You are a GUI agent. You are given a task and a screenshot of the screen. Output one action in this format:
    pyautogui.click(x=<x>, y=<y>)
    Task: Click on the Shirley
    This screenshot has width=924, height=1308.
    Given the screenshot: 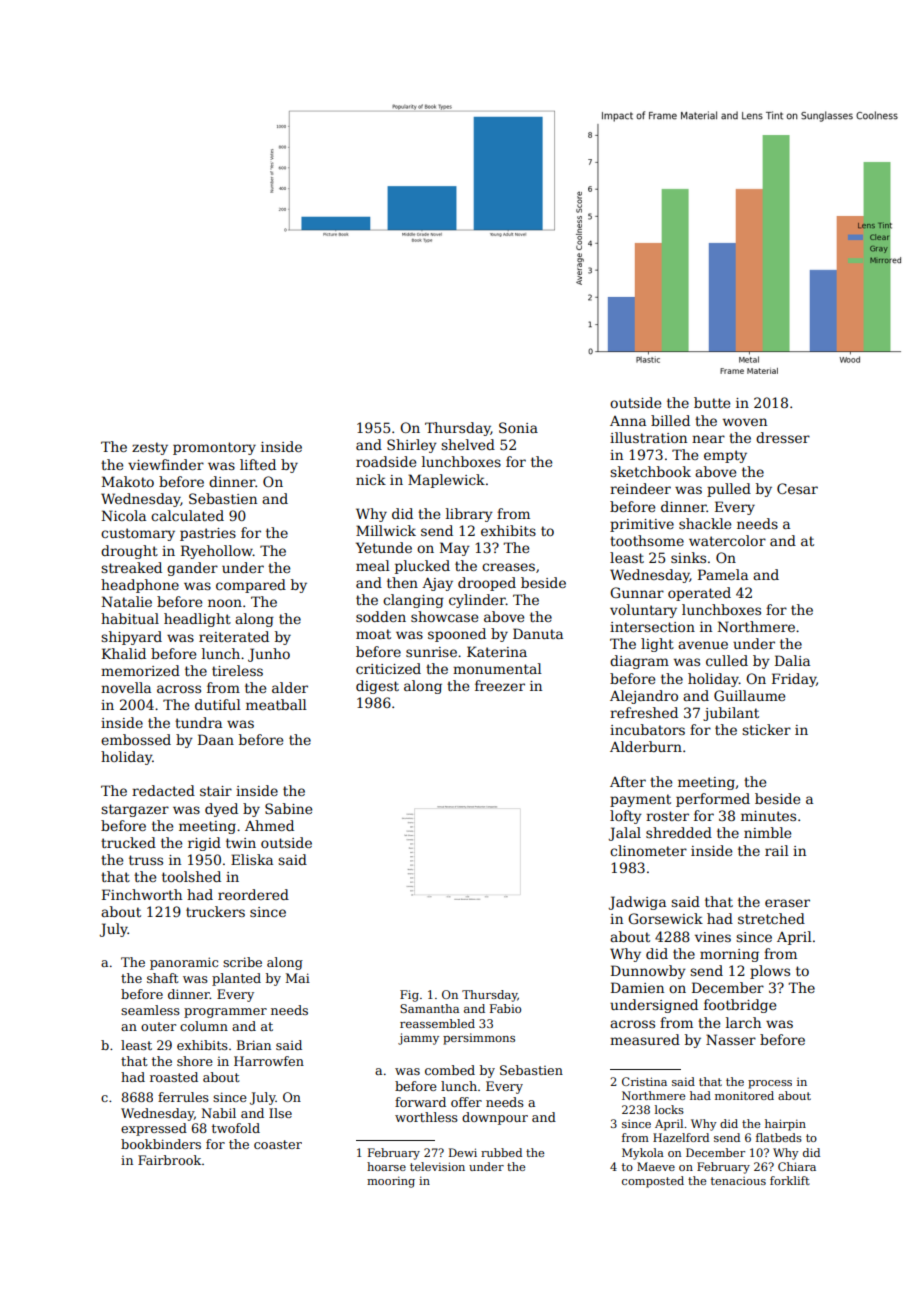 What is the action you would take?
    pyautogui.click(x=412, y=446)
